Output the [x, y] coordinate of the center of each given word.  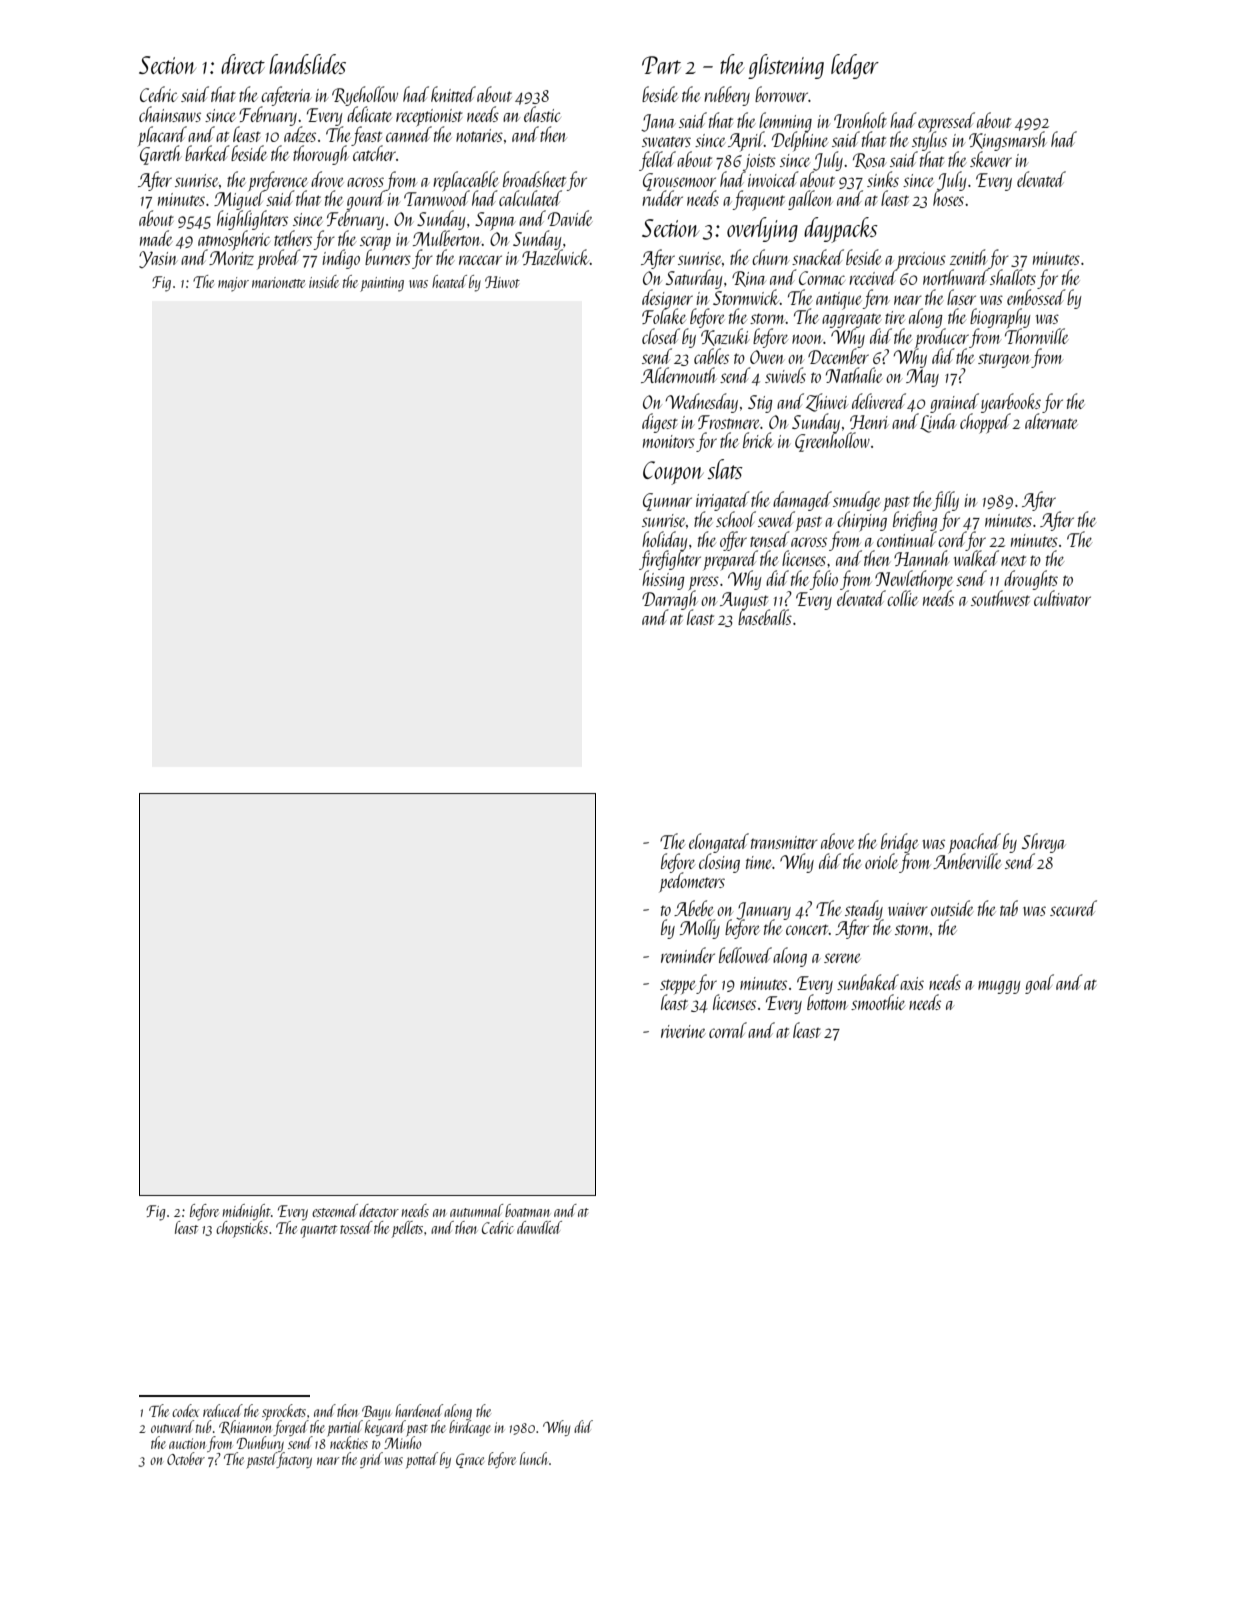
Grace [470, 1460]
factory [294, 1460]
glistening [786, 66]
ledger [855, 66]
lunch [533, 1458]
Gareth [161, 155]
